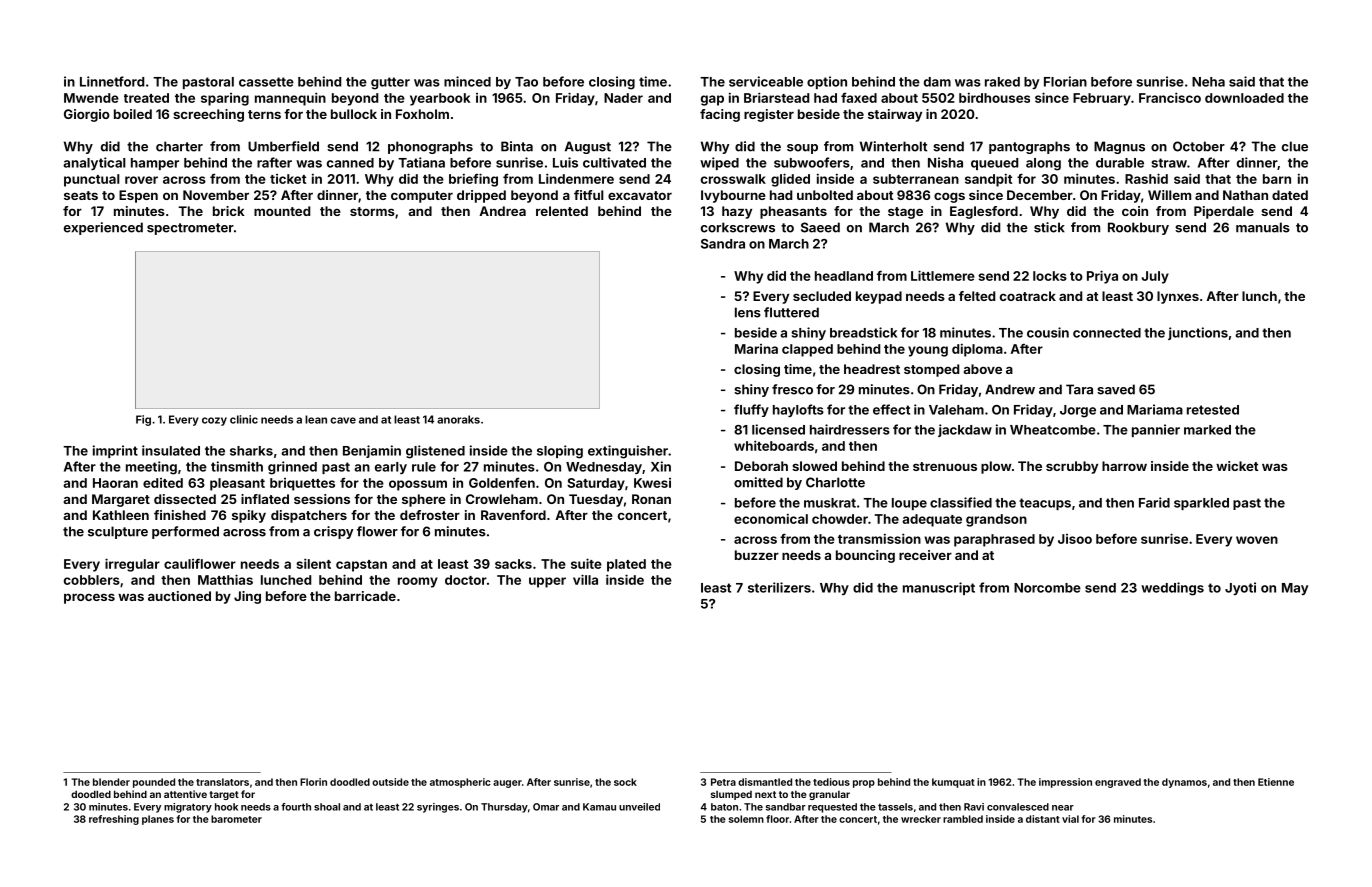 This screenshot has height=887, width=1372. Describe the element at coordinates (746, 819) in the screenshot. I see `solemn` at that location.
